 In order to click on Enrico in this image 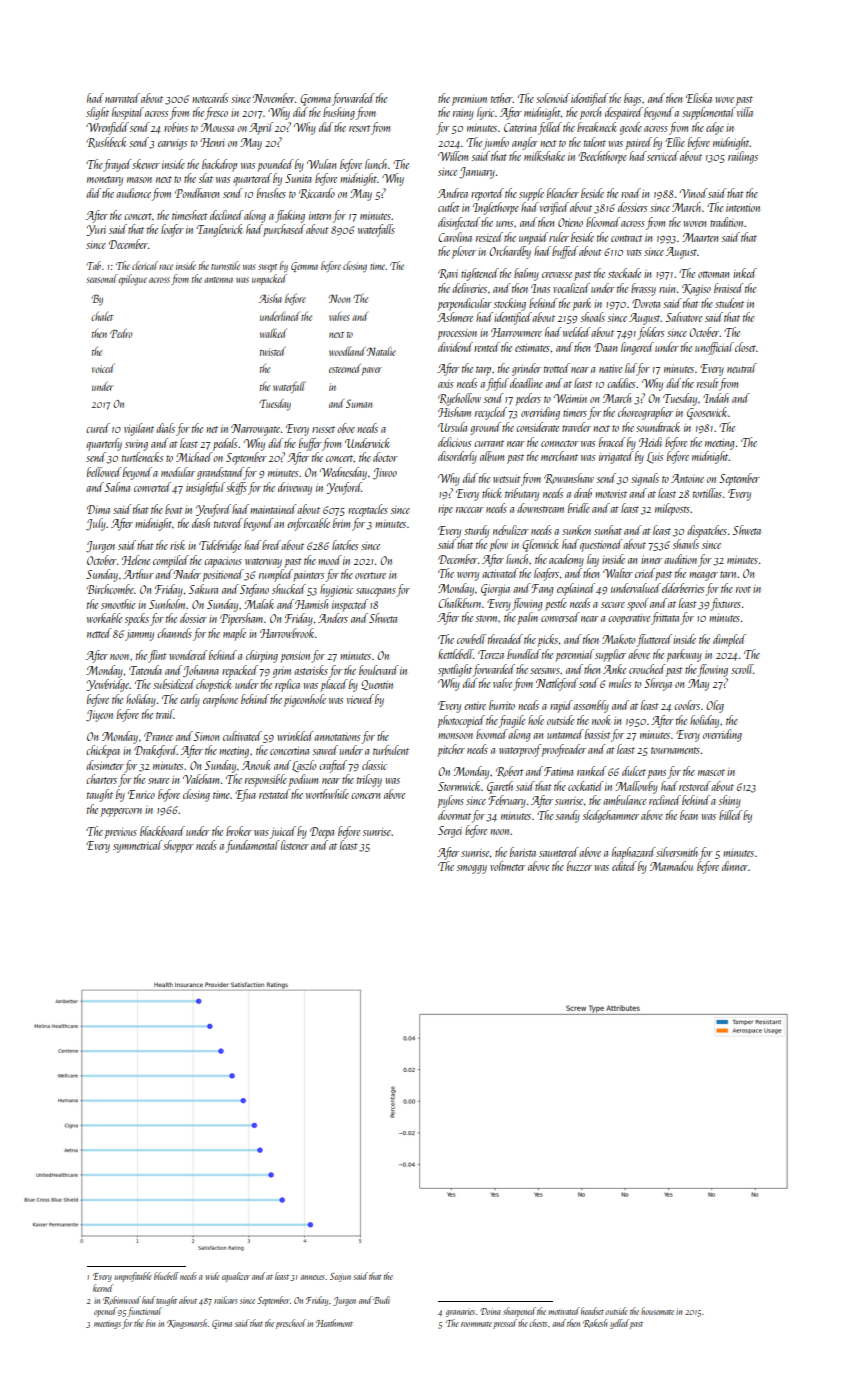, I will do `click(141, 794)`.
